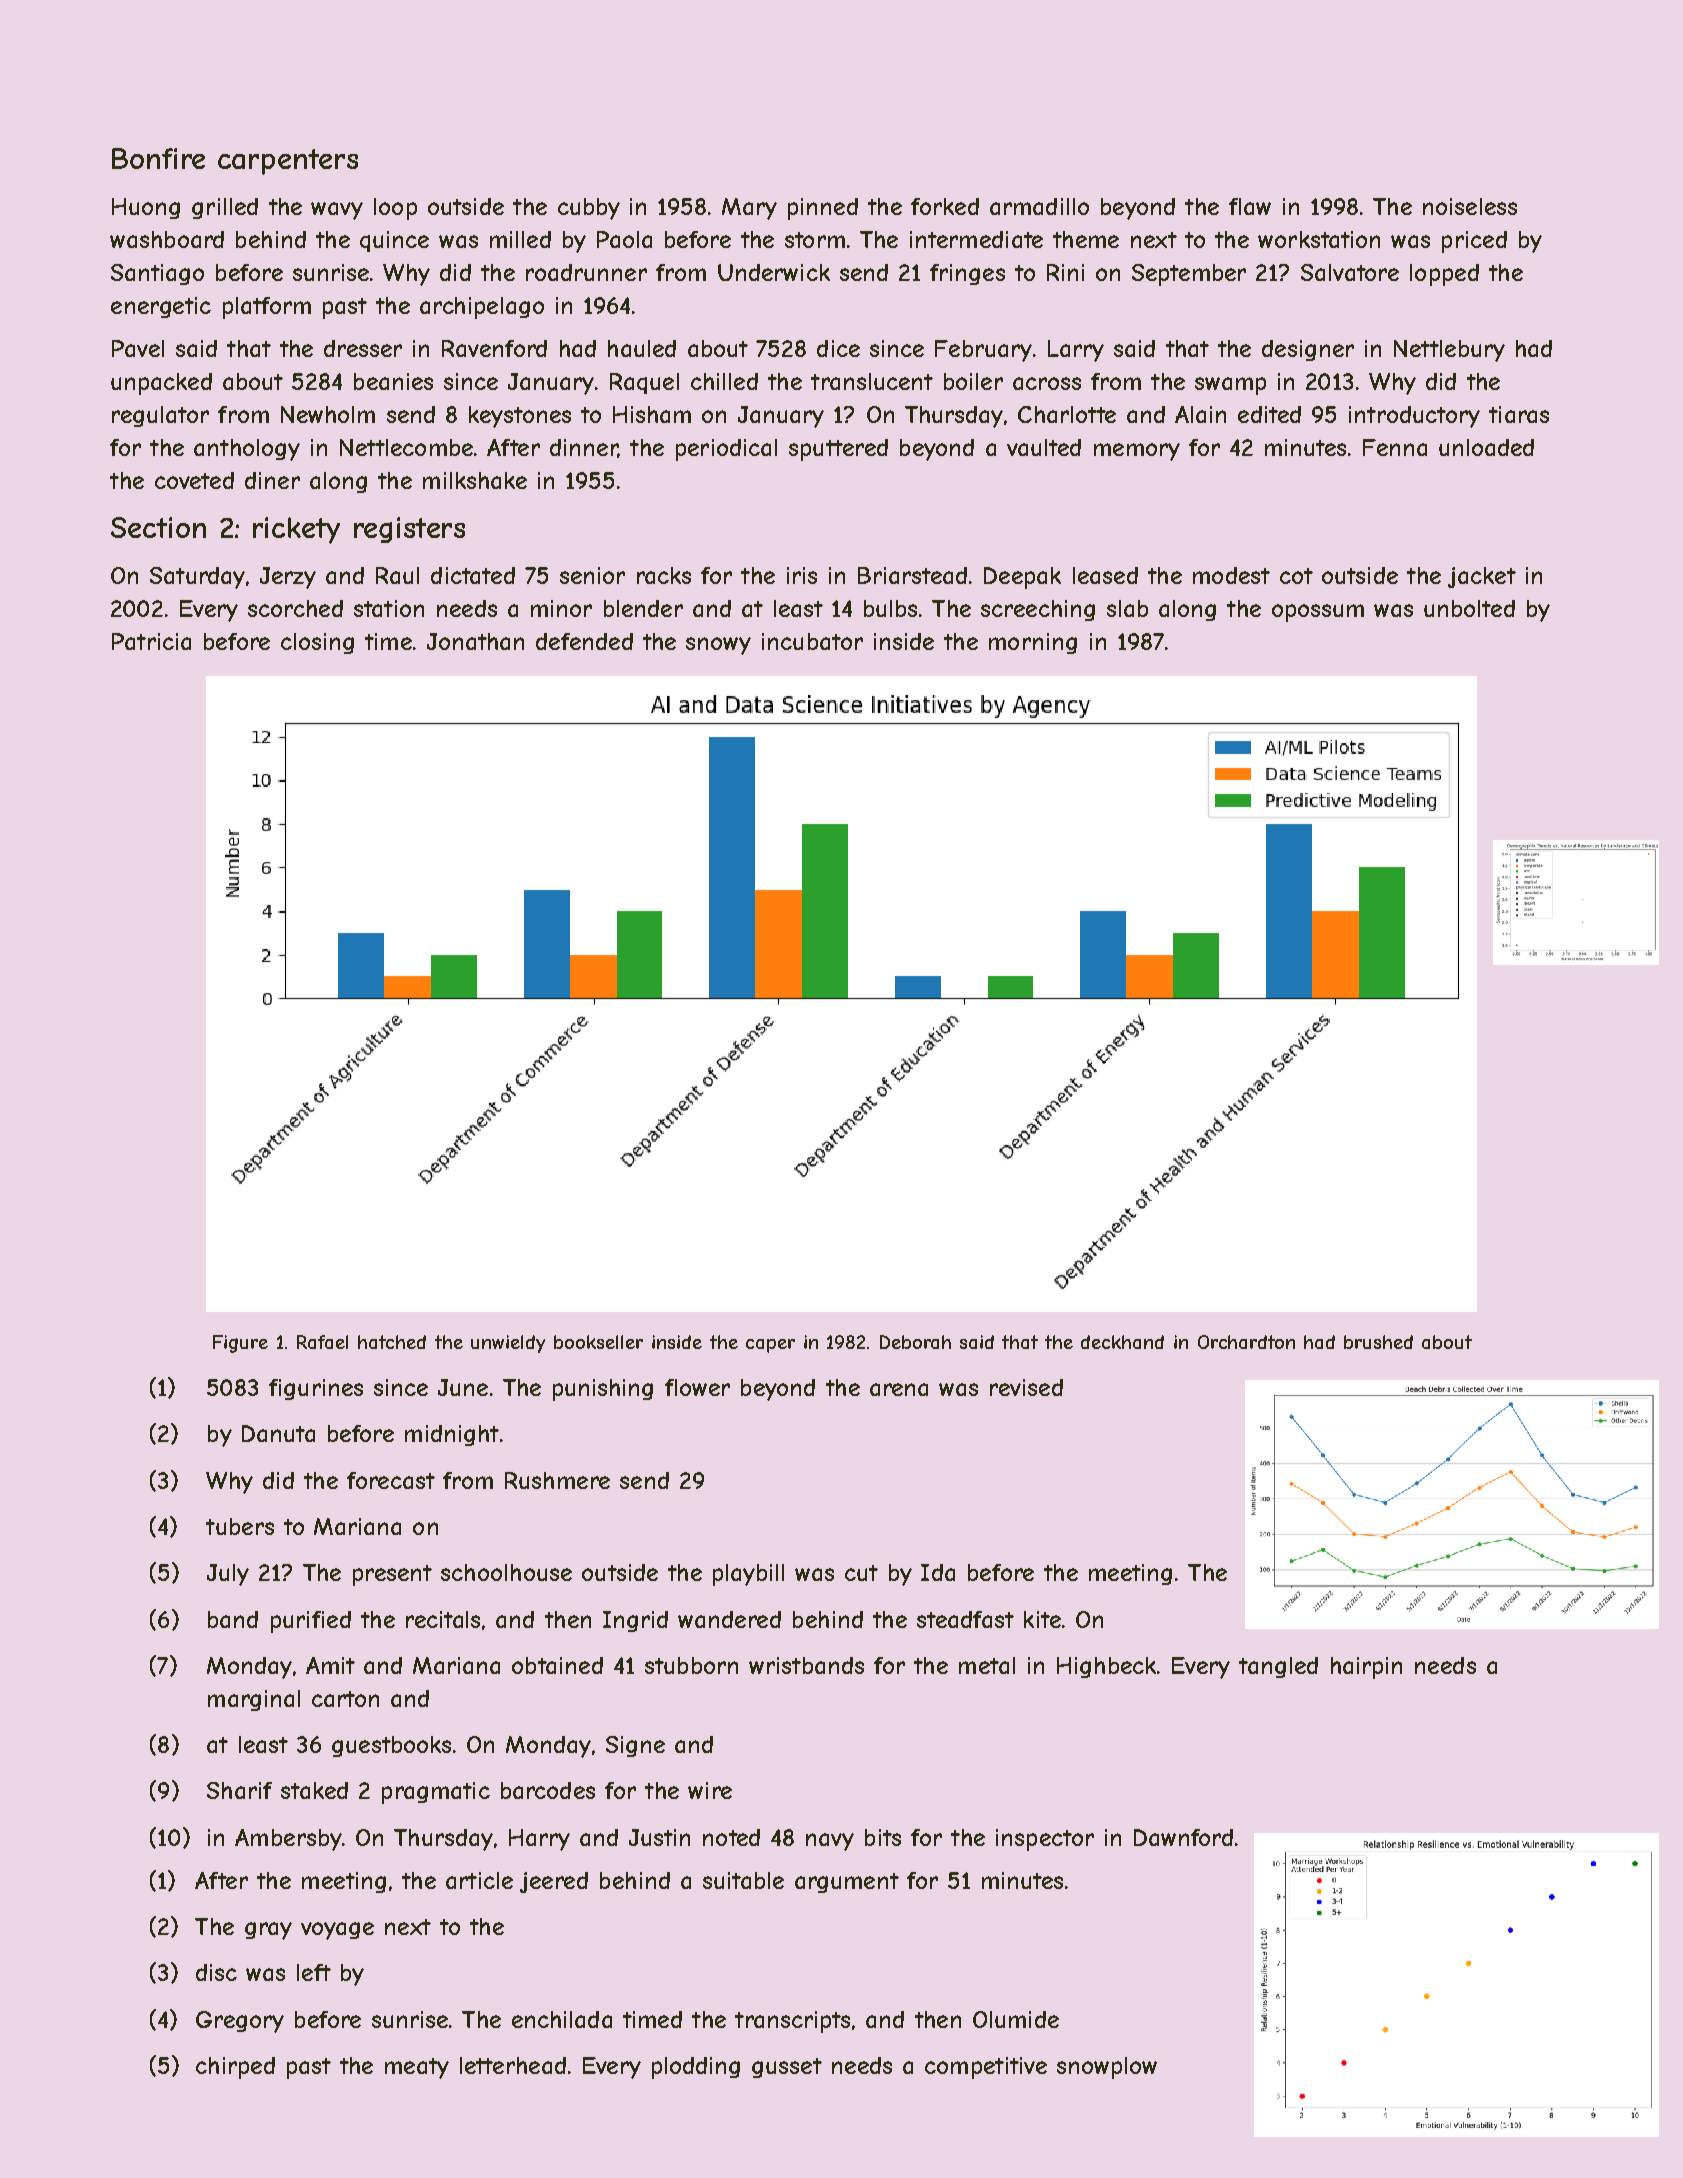 Image resolution: width=1683 pixels, height=2178 pixels. I want to click on snowplow, so click(1107, 2068).
